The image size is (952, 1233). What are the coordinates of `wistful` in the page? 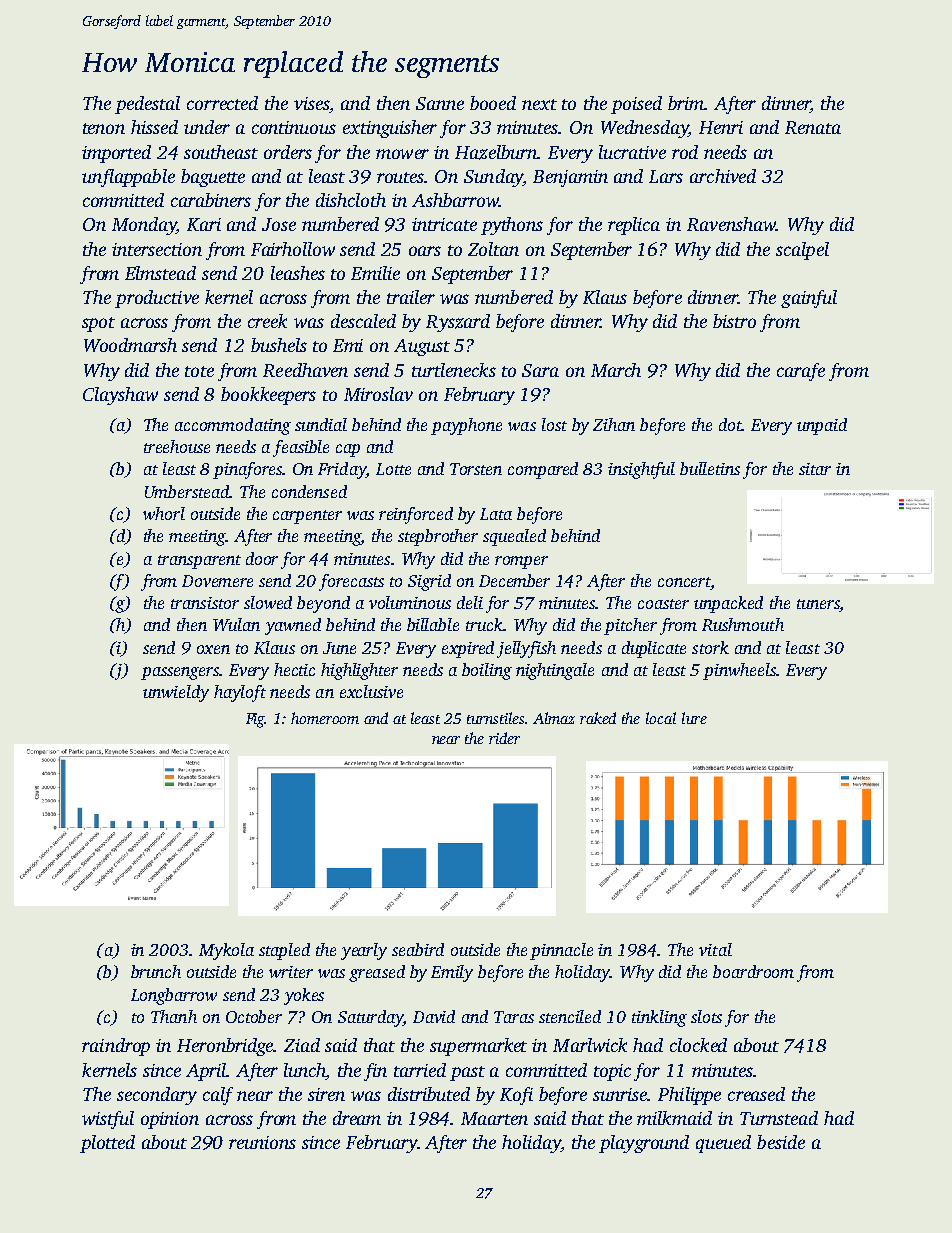 It's located at (108, 1120).
